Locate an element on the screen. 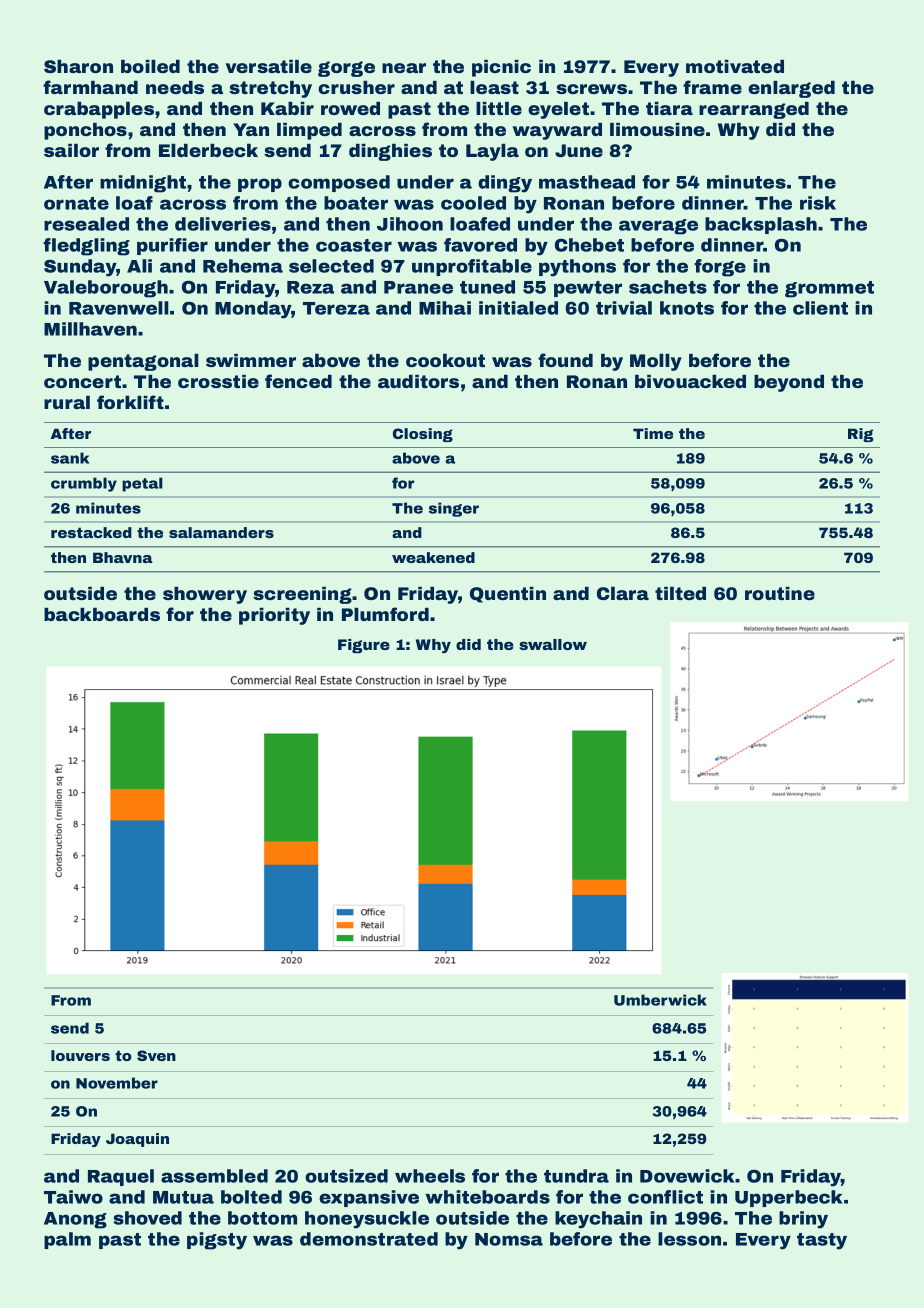 This screenshot has width=924, height=1308. priority is located at coordinates (274, 616).
